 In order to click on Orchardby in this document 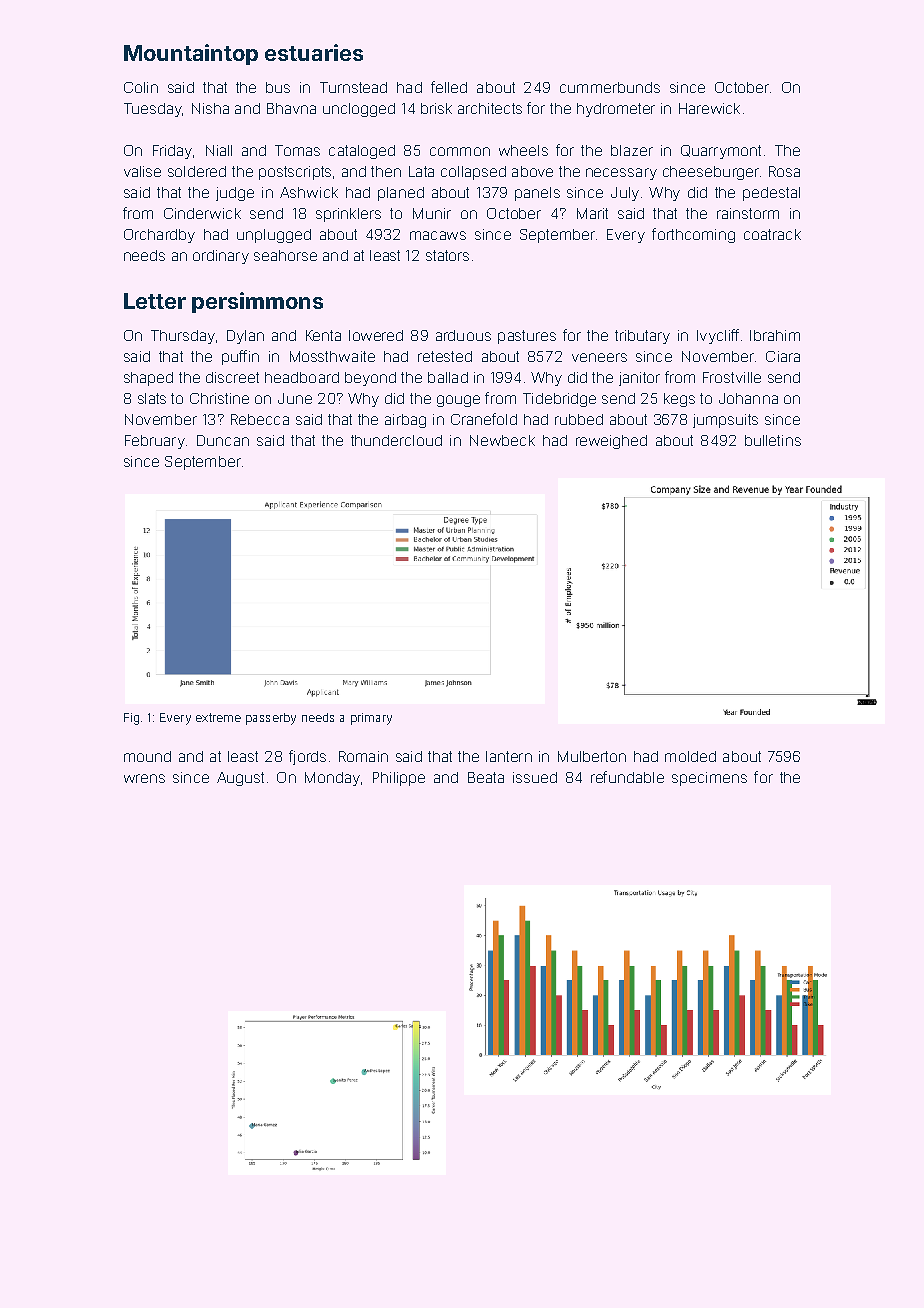, I will do `click(159, 236)`.
